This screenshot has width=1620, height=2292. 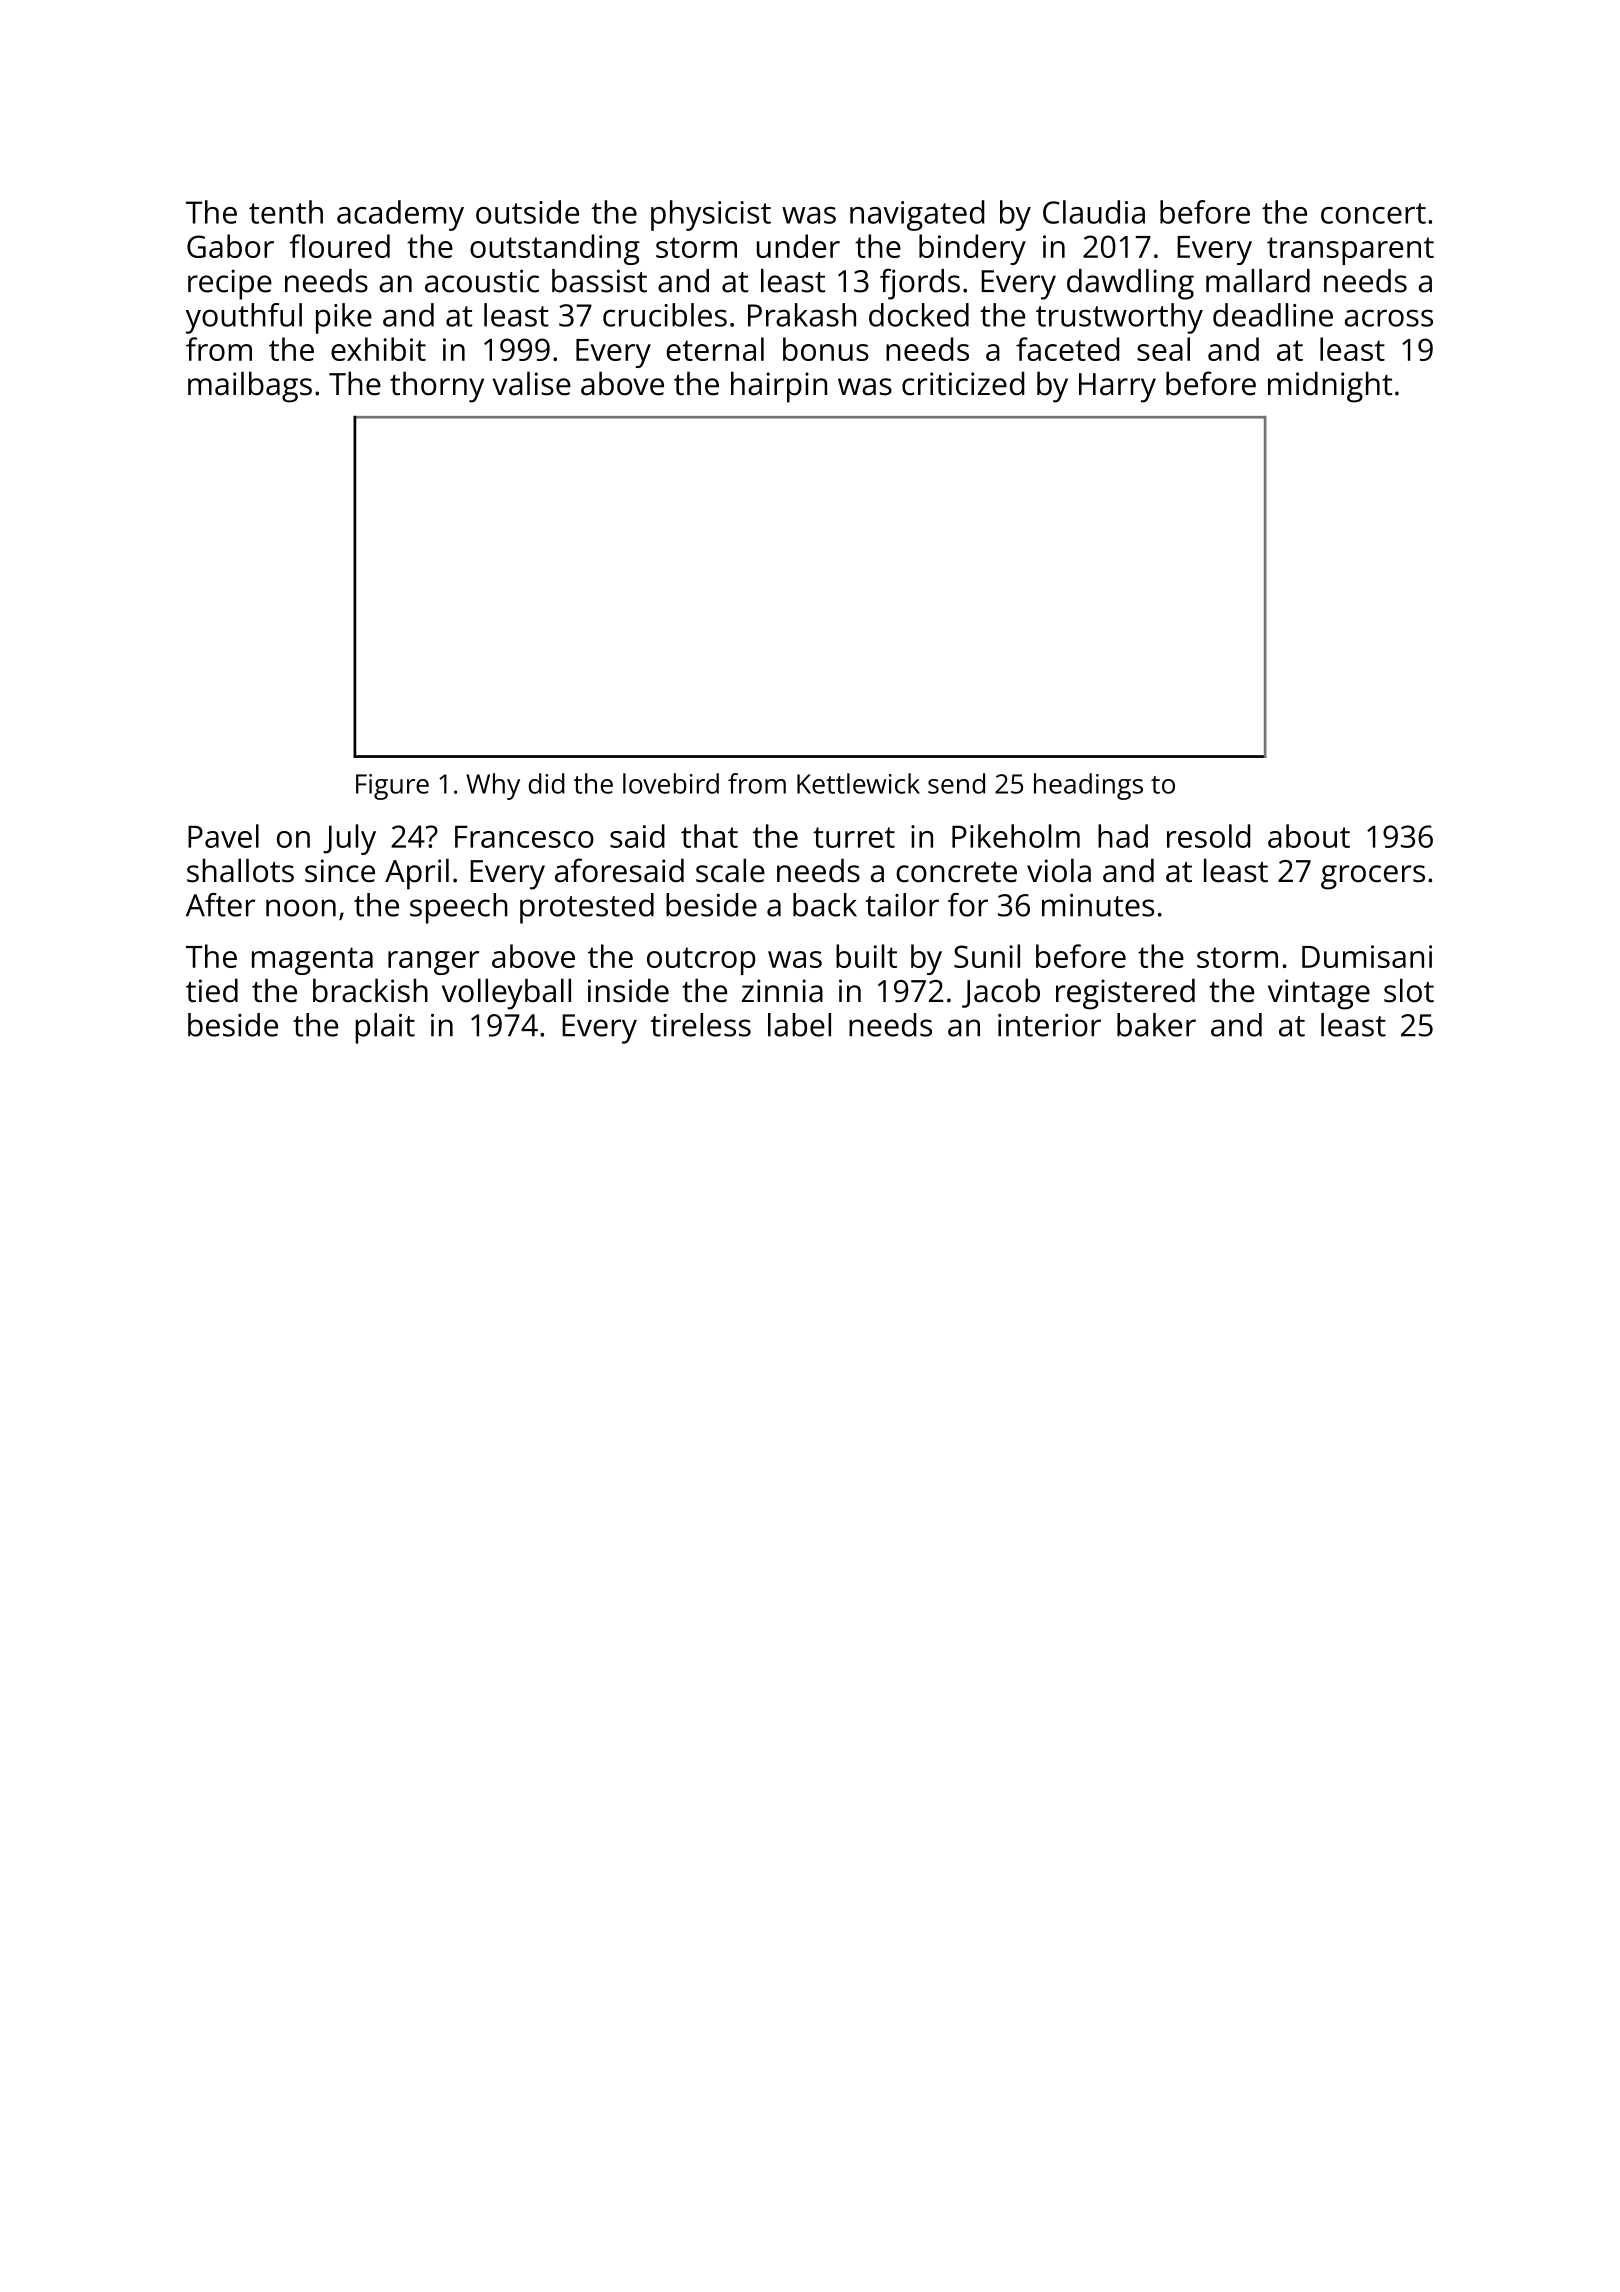 What do you see at coordinates (1059, 870) in the screenshot?
I see `viola` at bounding box center [1059, 870].
